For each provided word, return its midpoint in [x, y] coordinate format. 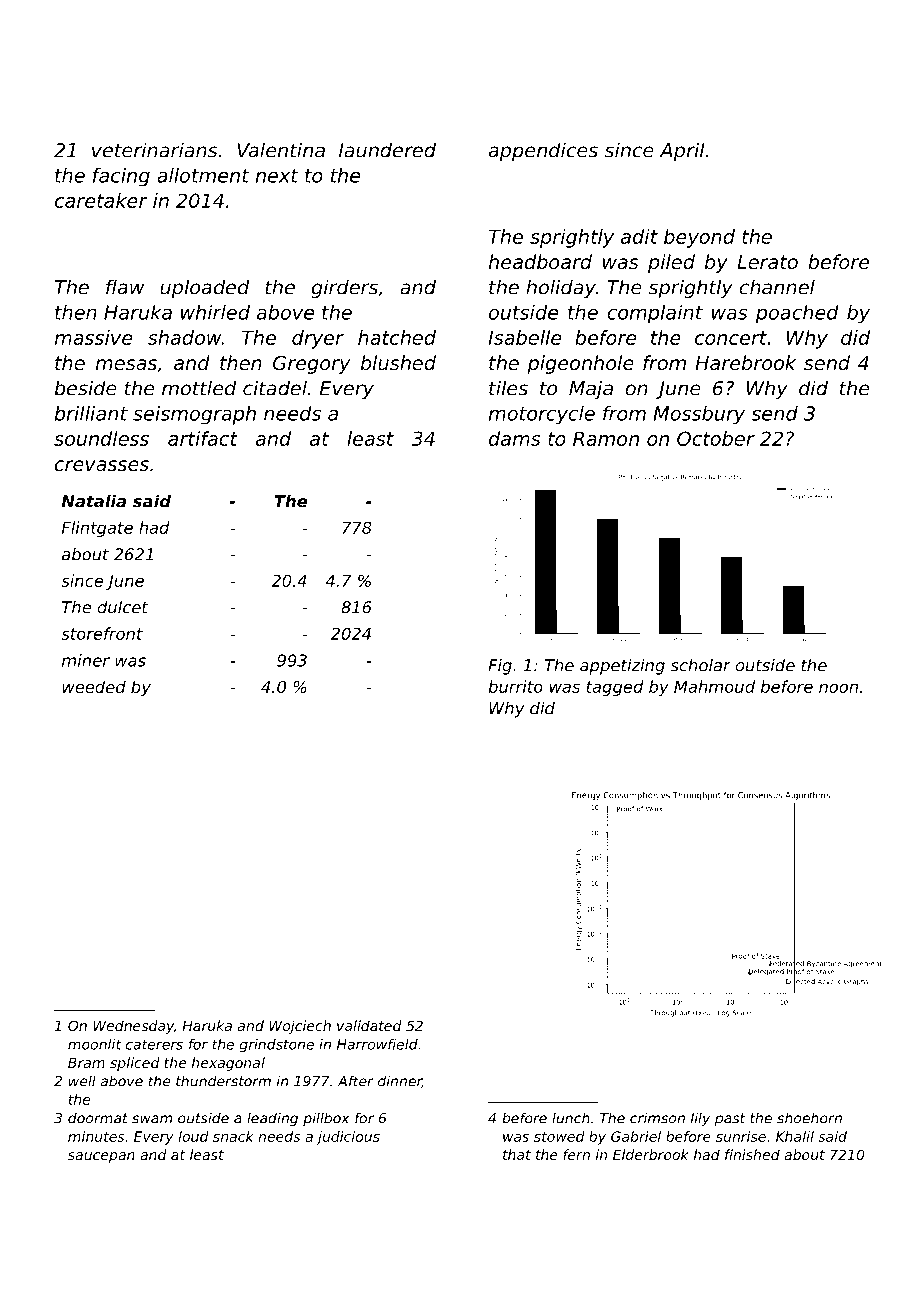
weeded [94, 686]
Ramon [606, 438]
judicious [348, 1138]
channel [777, 287]
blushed [398, 362]
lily [700, 1119]
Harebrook [745, 362]
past [730, 1119]
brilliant [91, 413]
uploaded [205, 288]
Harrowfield [377, 1044]
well [82, 1081]
